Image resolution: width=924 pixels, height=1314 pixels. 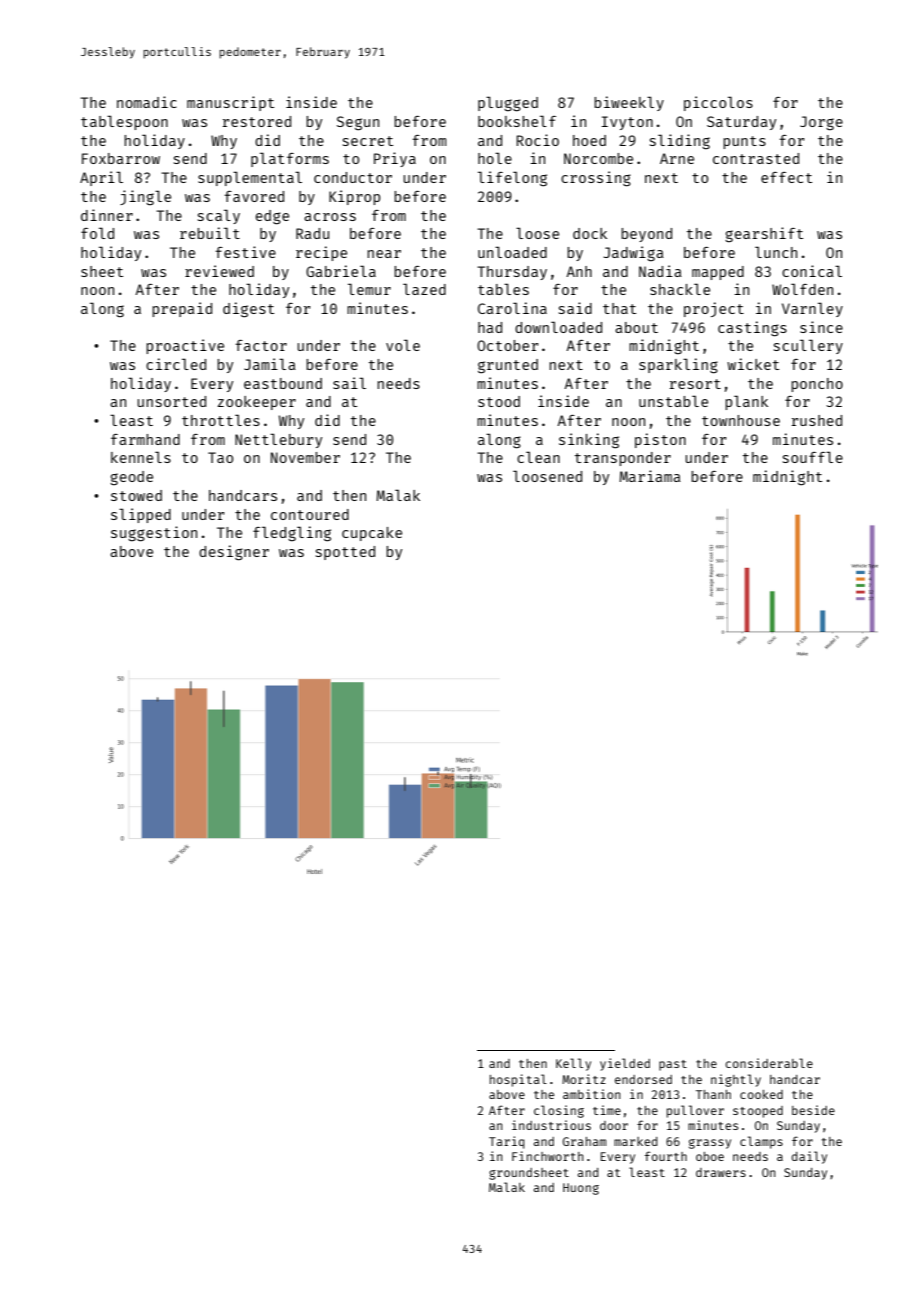 What do you see at coordinates (345, 553) in the screenshot?
I see `spotted` at bounding box center [345, 553].
